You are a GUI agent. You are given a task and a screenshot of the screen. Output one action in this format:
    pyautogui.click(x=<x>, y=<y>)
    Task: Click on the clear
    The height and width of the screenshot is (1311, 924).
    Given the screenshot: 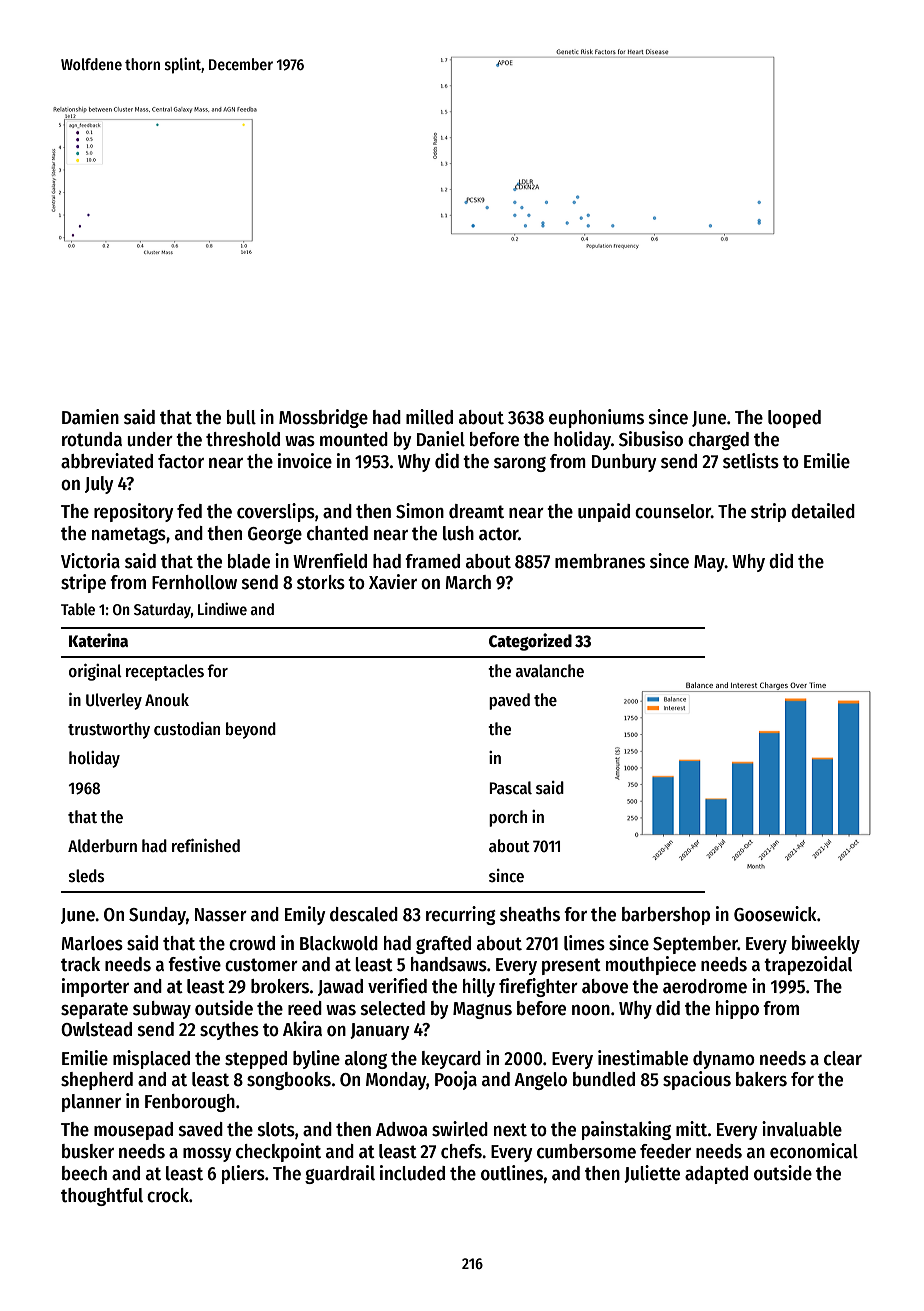 What is the action you would take?
    pyautogui.click(x=843, y=1058)
